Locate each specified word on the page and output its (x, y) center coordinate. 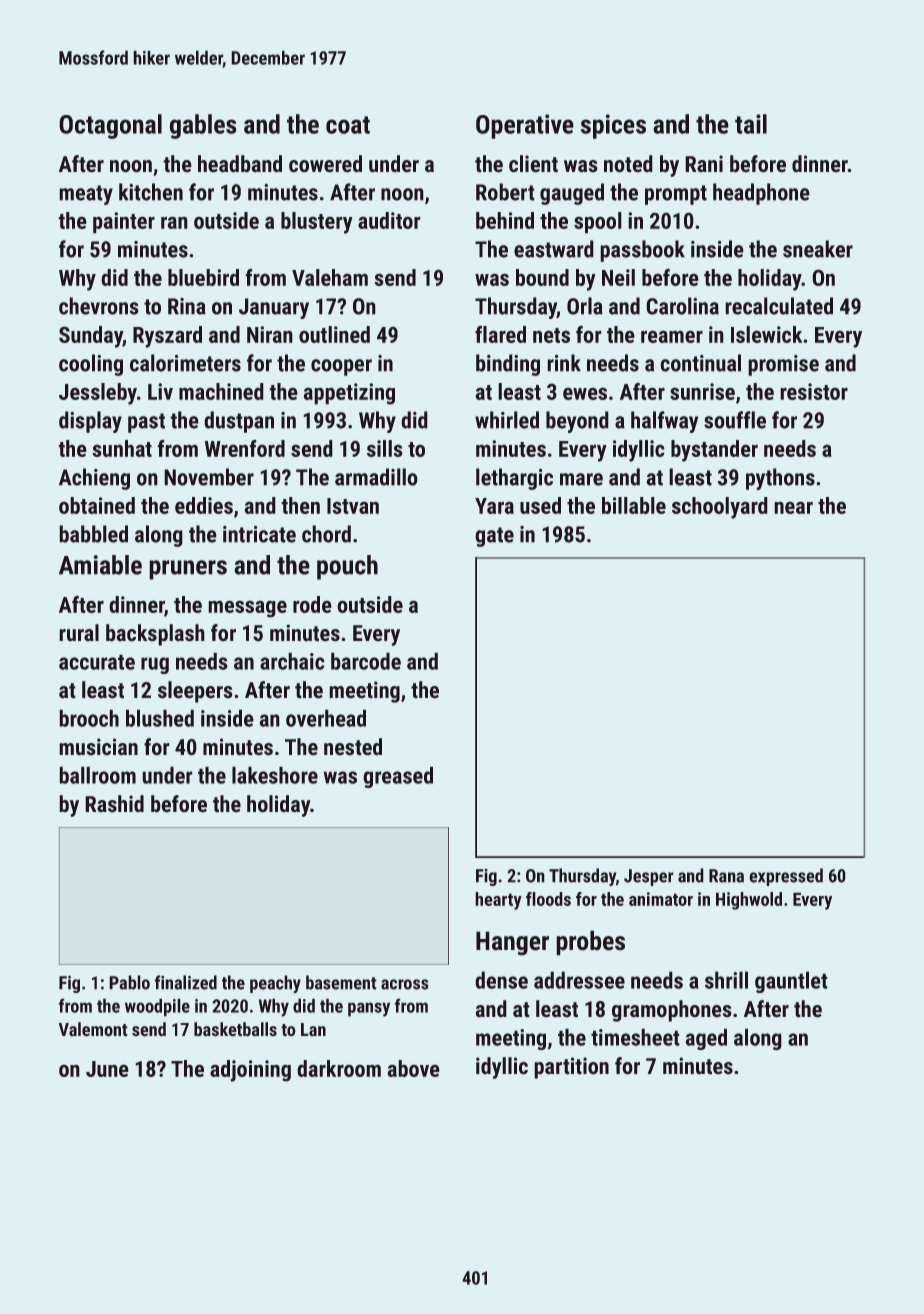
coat (348, 125)
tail (751, 124)
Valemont (93, 1029)
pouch (347, 567)
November (209, 477)
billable (634, 505)
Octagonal (110, 126)
